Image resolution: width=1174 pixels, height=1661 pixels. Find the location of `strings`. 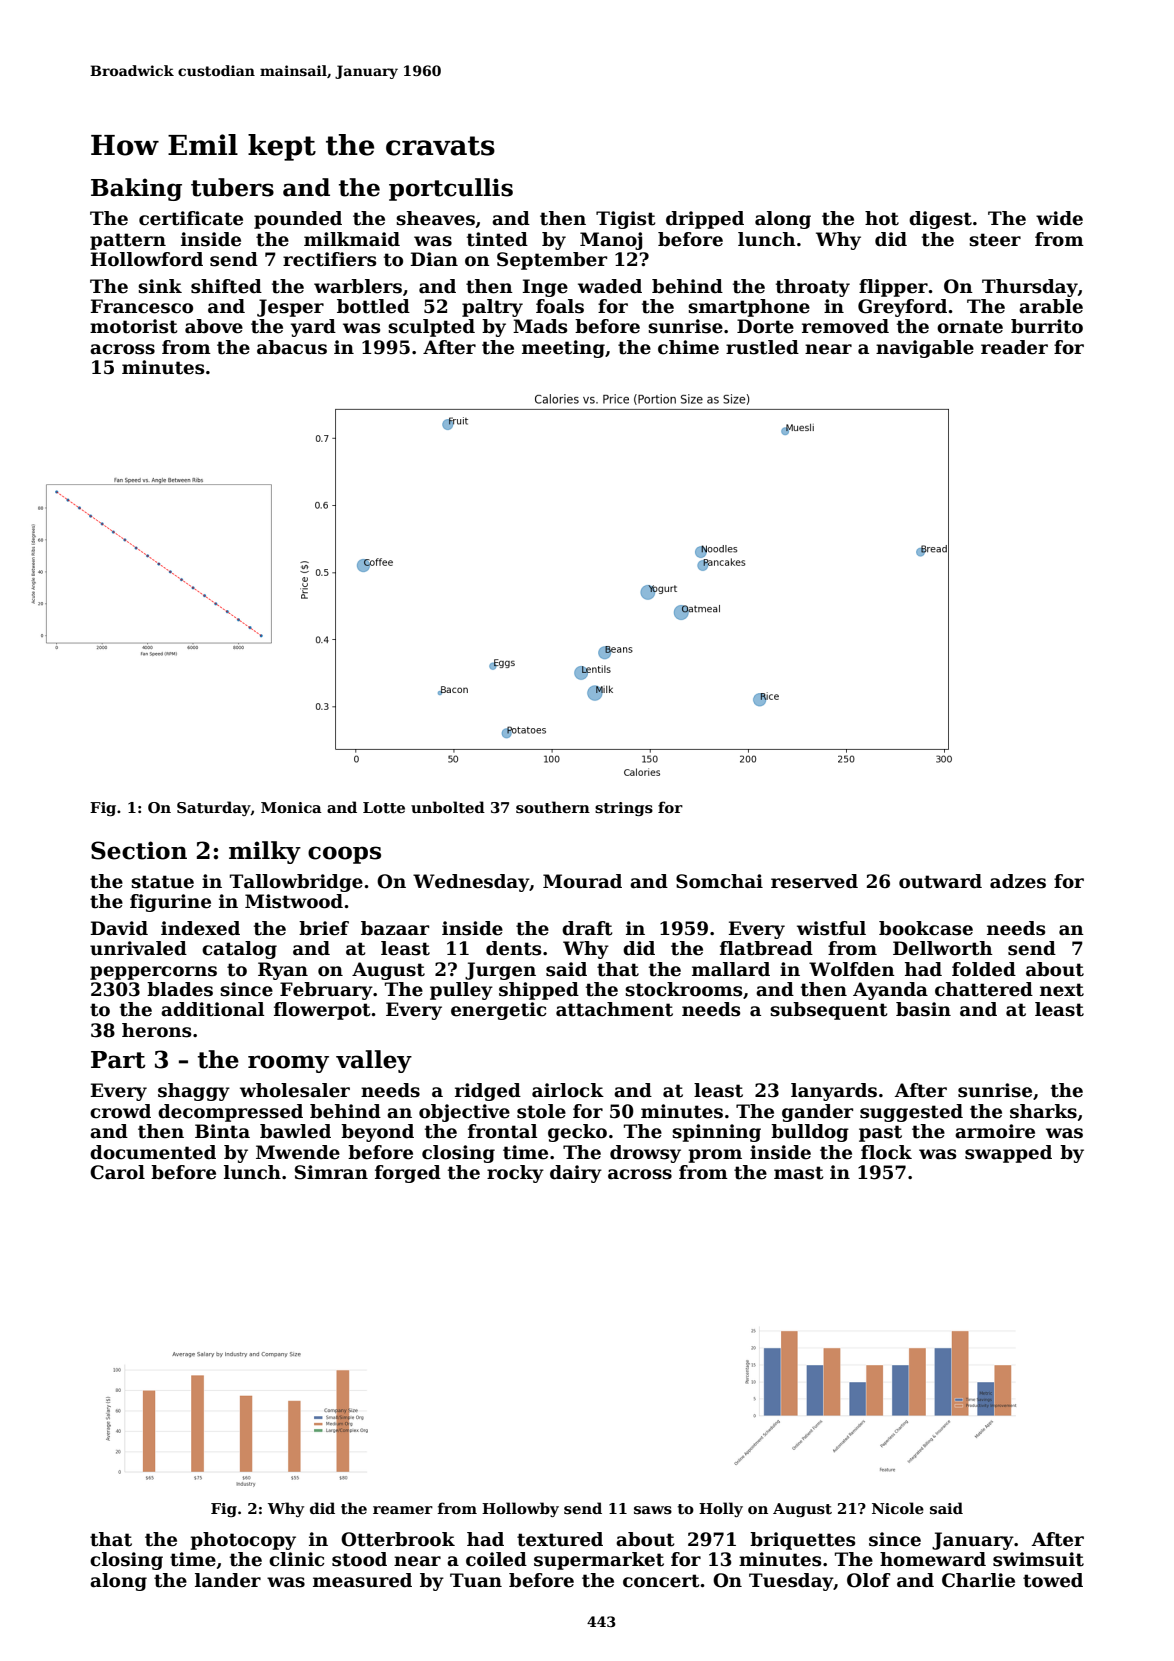

strings is located at coordinates (624, 809).
